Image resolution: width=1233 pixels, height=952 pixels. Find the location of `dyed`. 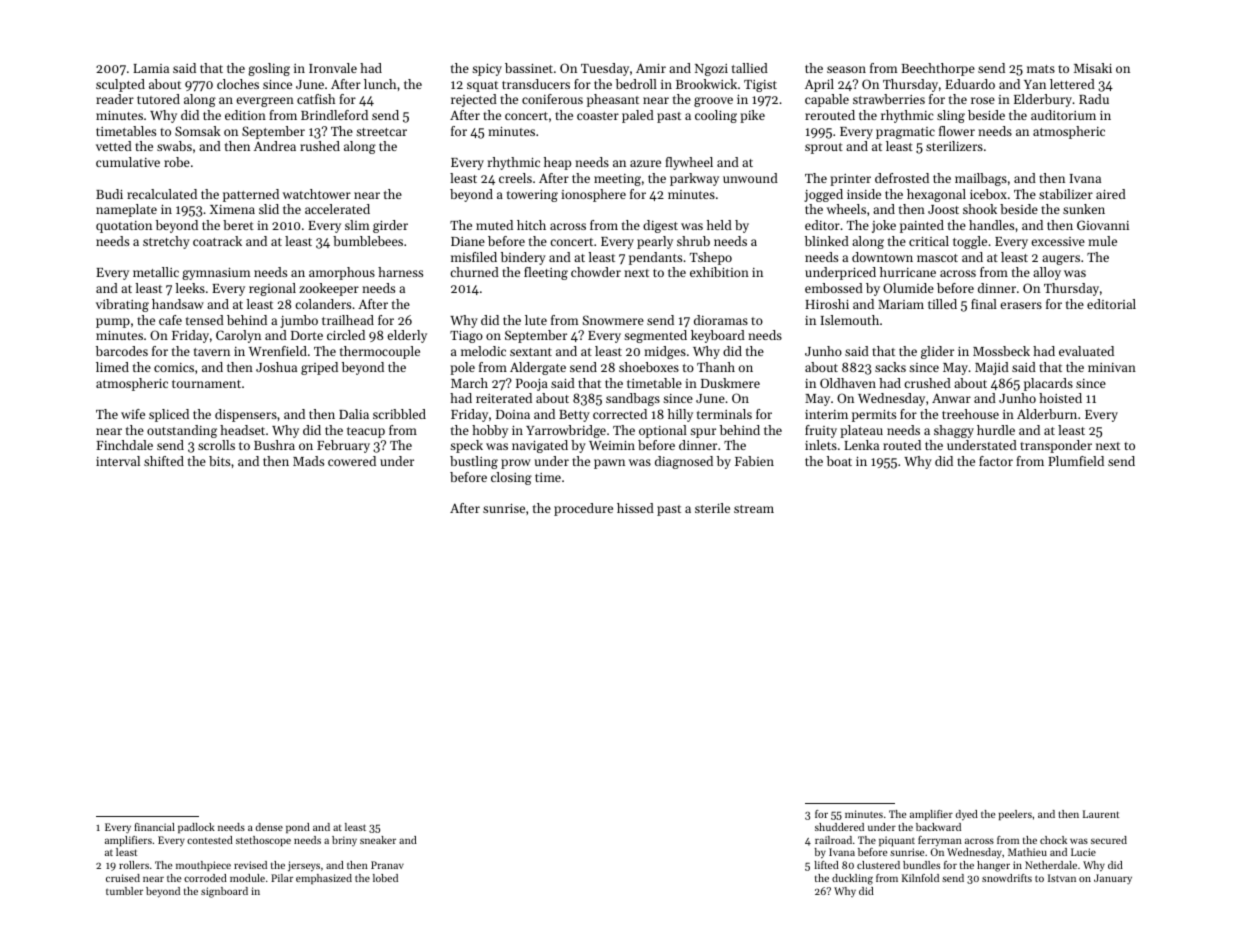

dyed is located at coordinates (967, 815).
